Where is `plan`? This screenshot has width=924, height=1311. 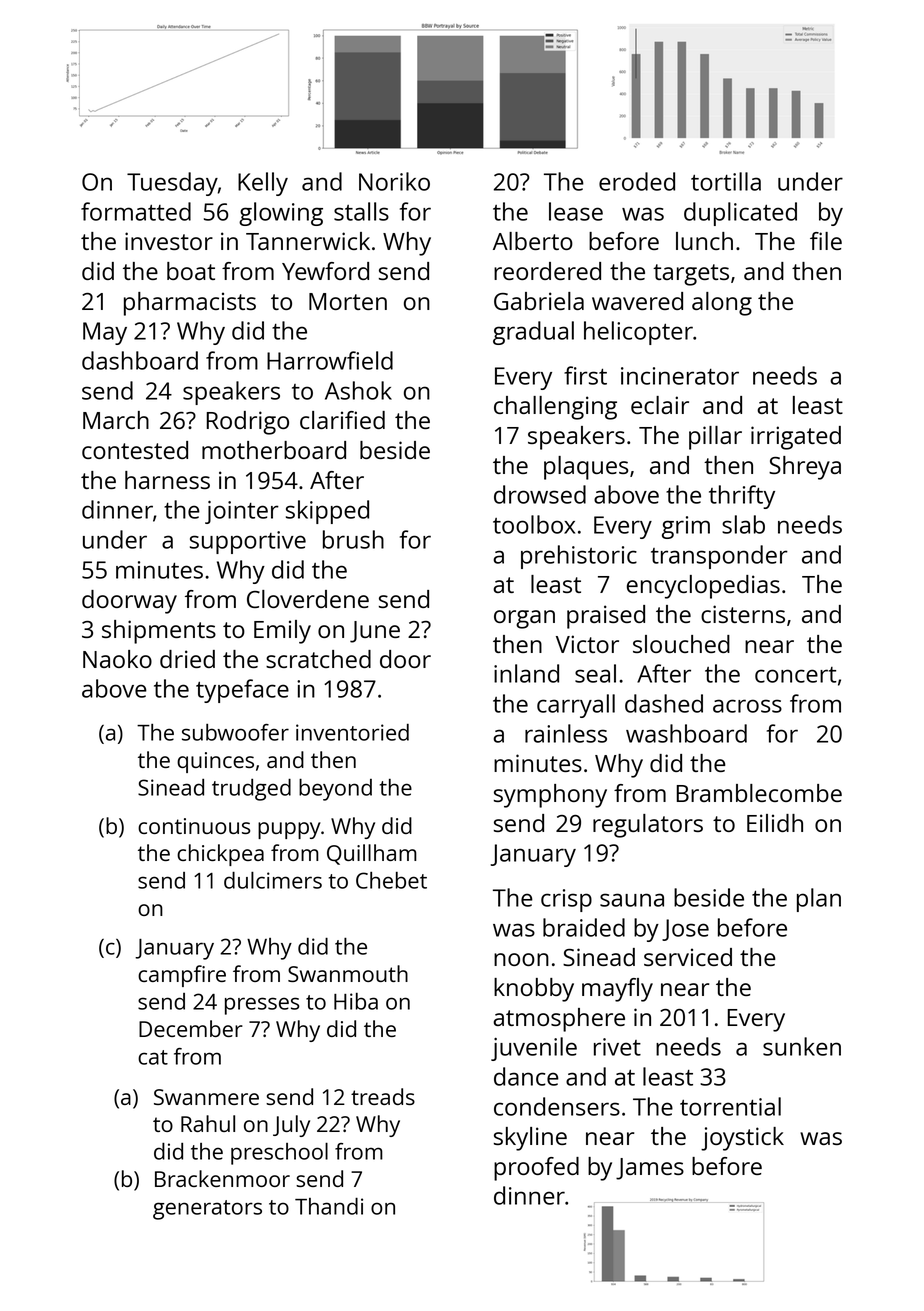
plan is located at coordinates (819, 900).
